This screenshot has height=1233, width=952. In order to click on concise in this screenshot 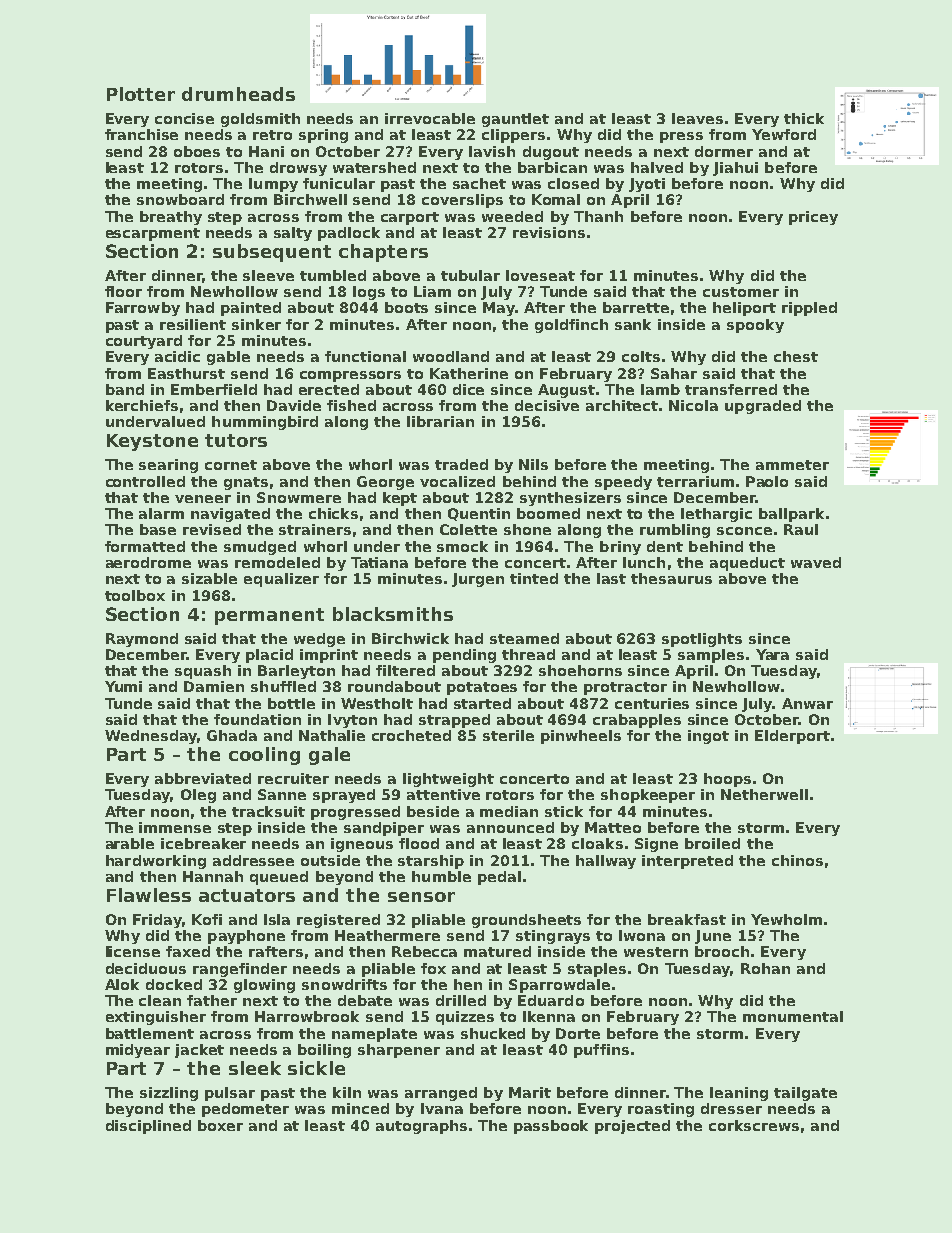, I will do `click(184, 118)`.
